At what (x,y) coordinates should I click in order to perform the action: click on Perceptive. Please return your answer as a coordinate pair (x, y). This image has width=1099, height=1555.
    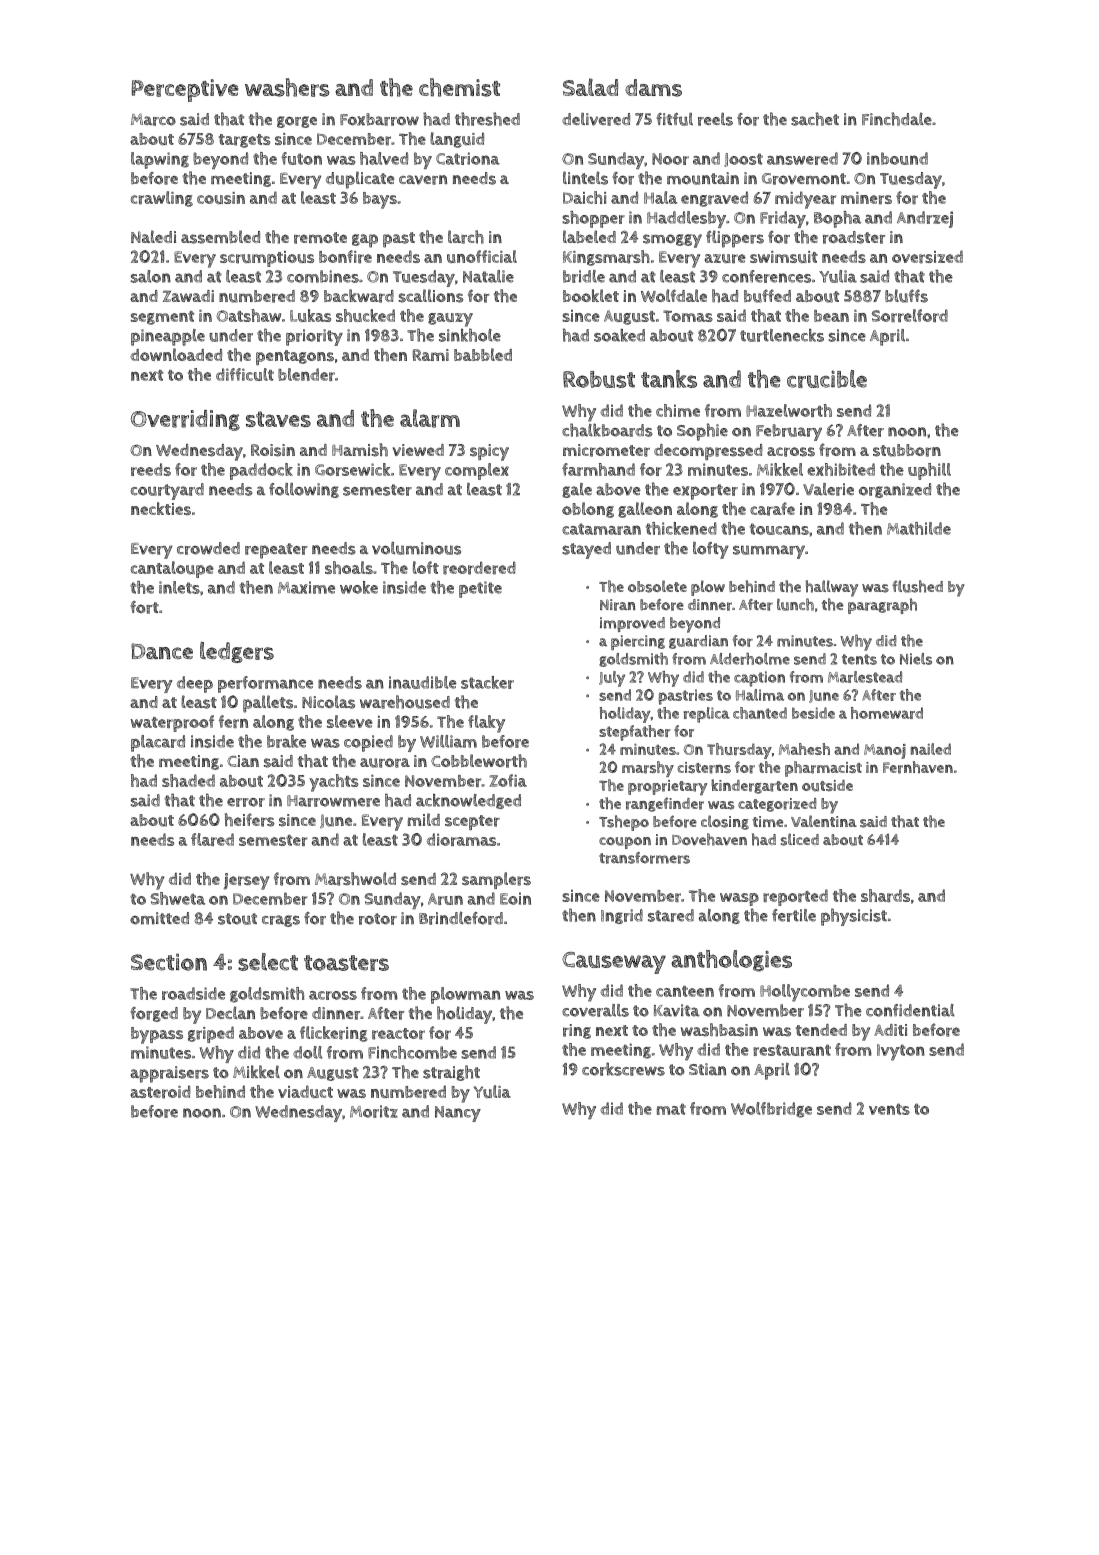
    Looking at the image, I should click on (185, 90).
